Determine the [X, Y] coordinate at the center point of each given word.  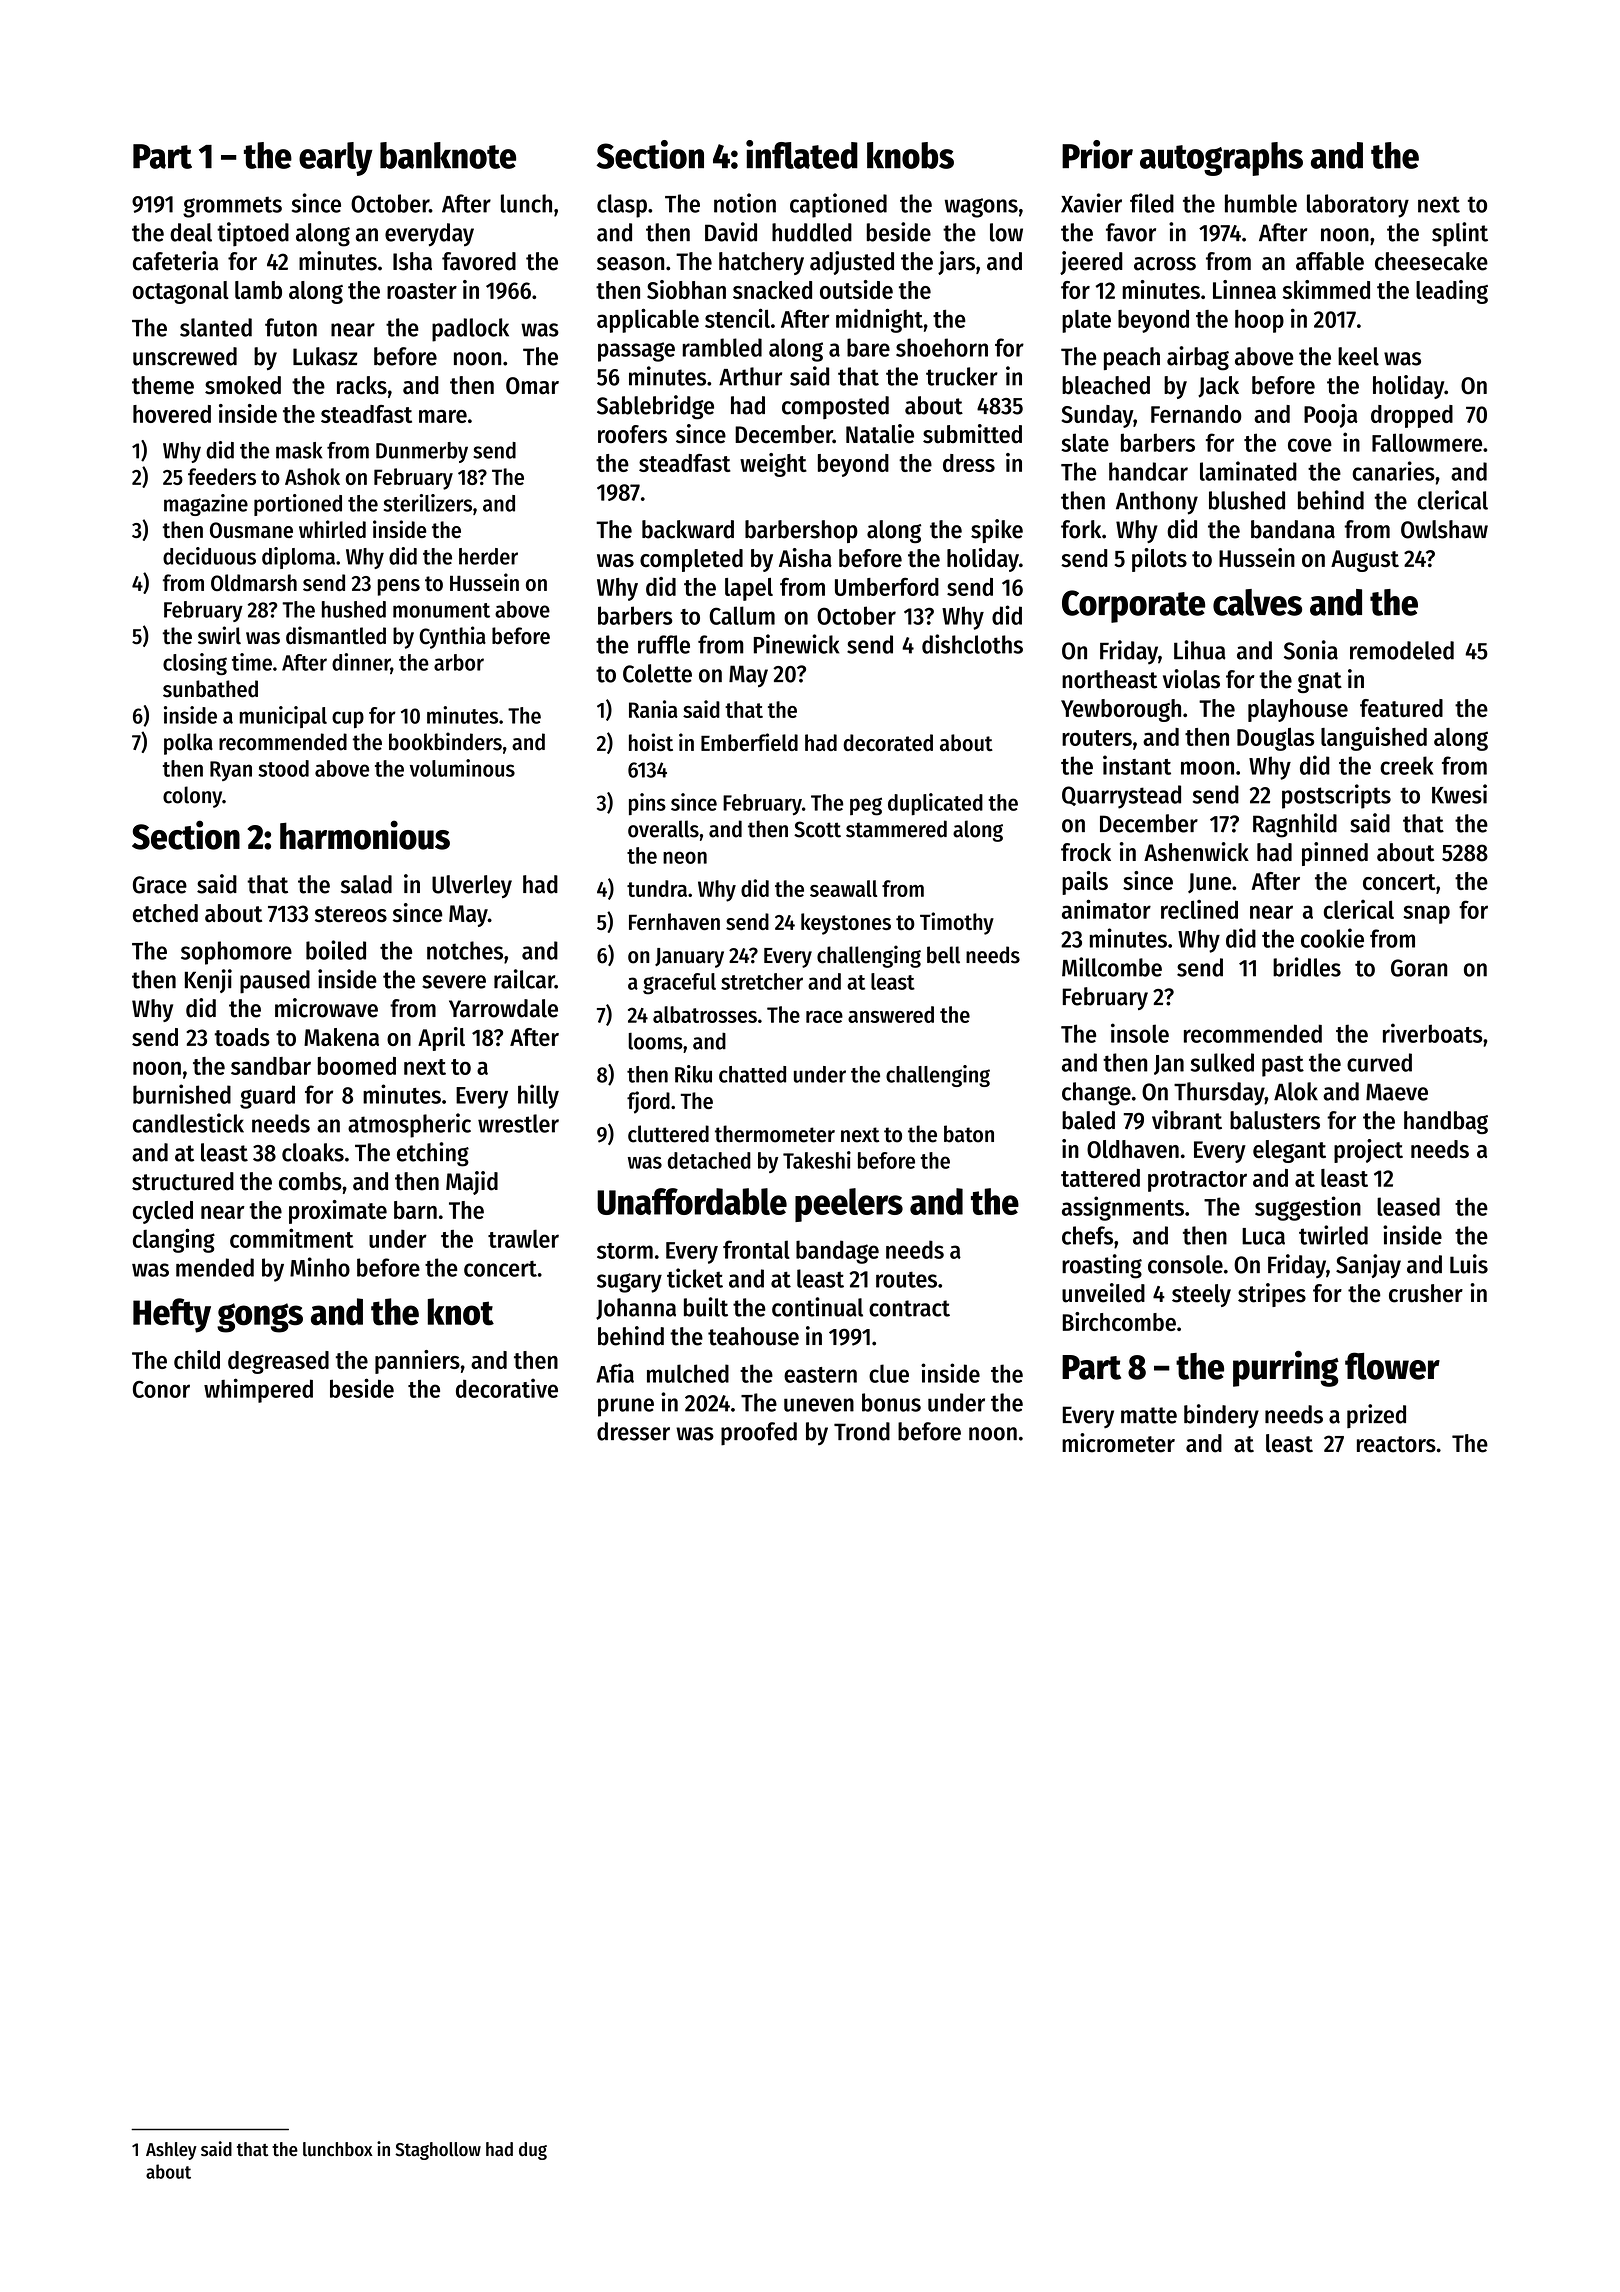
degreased [278, 1362]
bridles [1307, 967]
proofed [759, 1434]
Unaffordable [692, 1201]
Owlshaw [1444, 529]
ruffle [664, 644]
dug [533, 2151]
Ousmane [251, 530]
